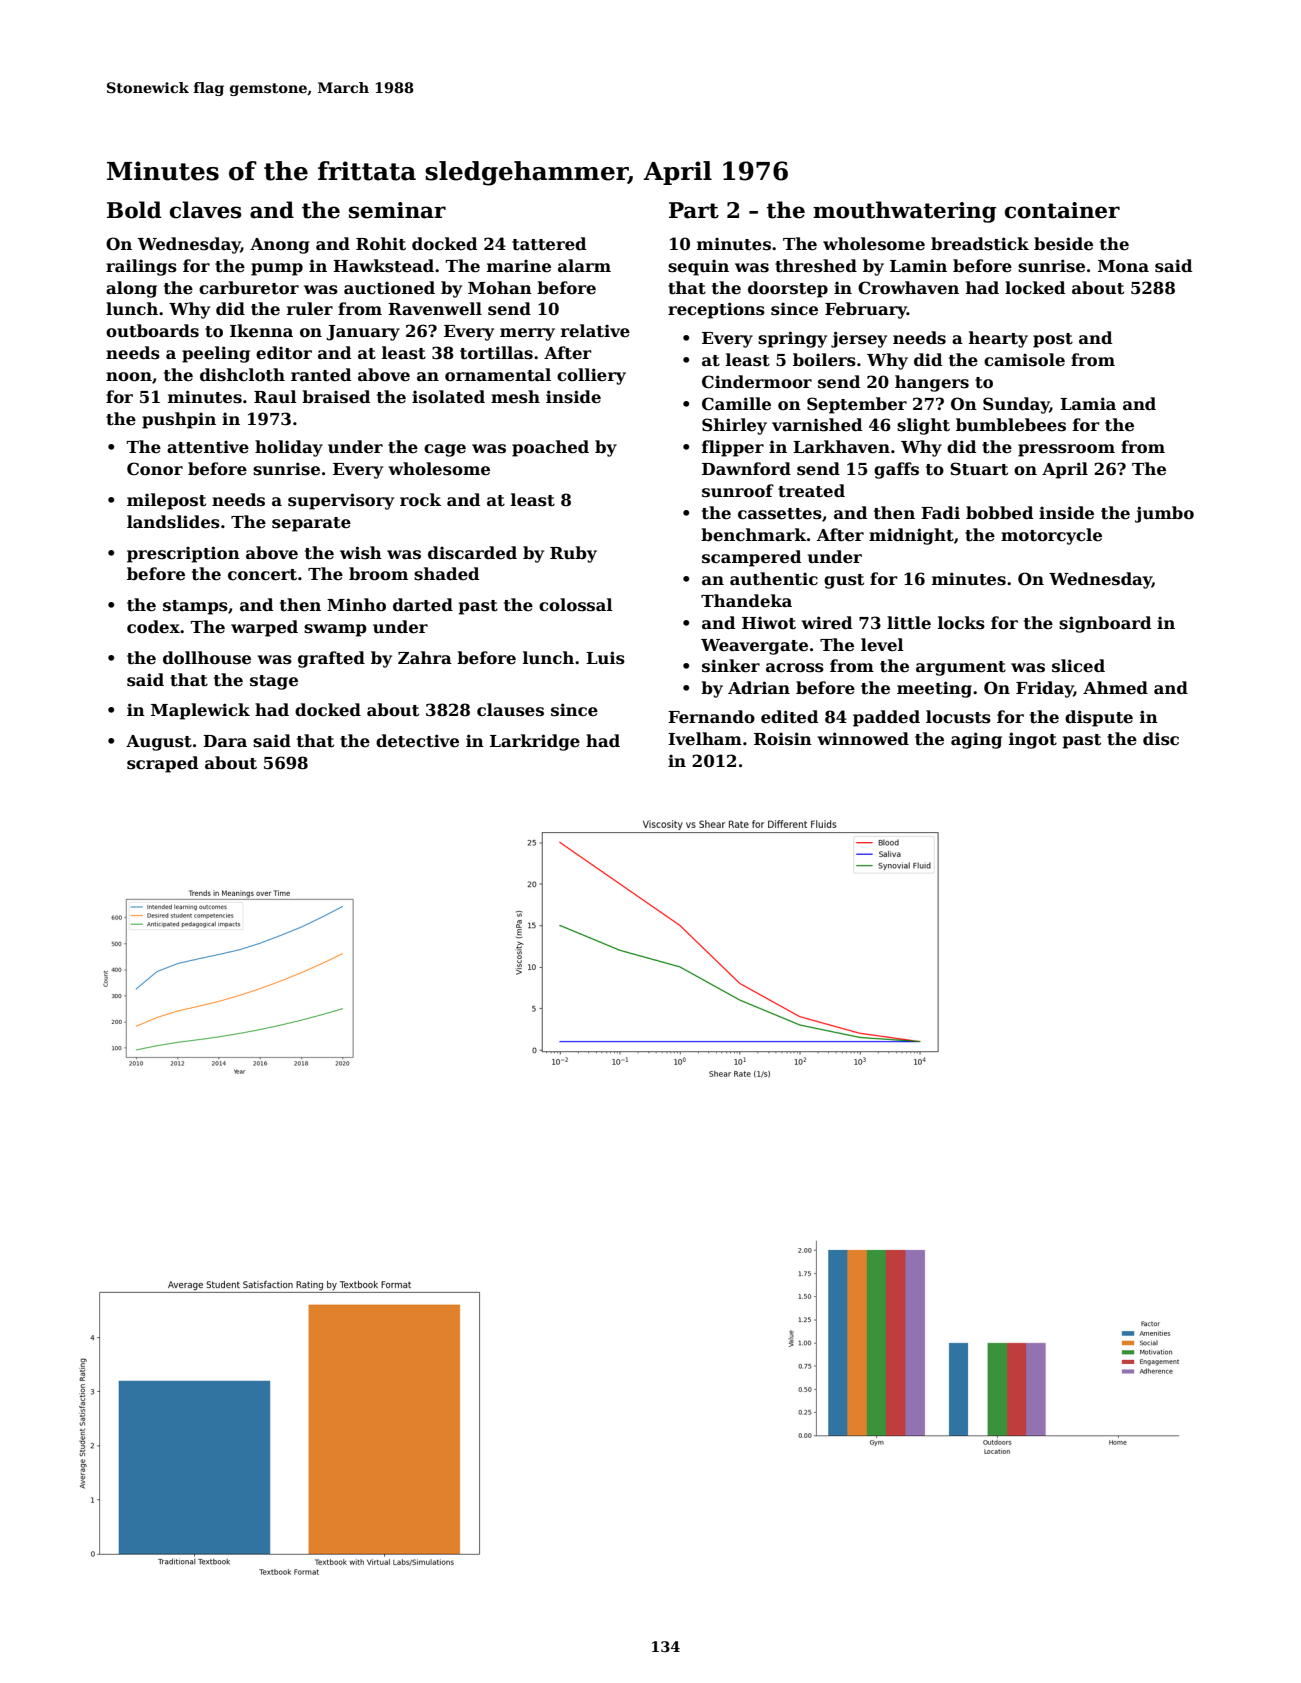  I want to click on Mohan, so click(500, 288).
